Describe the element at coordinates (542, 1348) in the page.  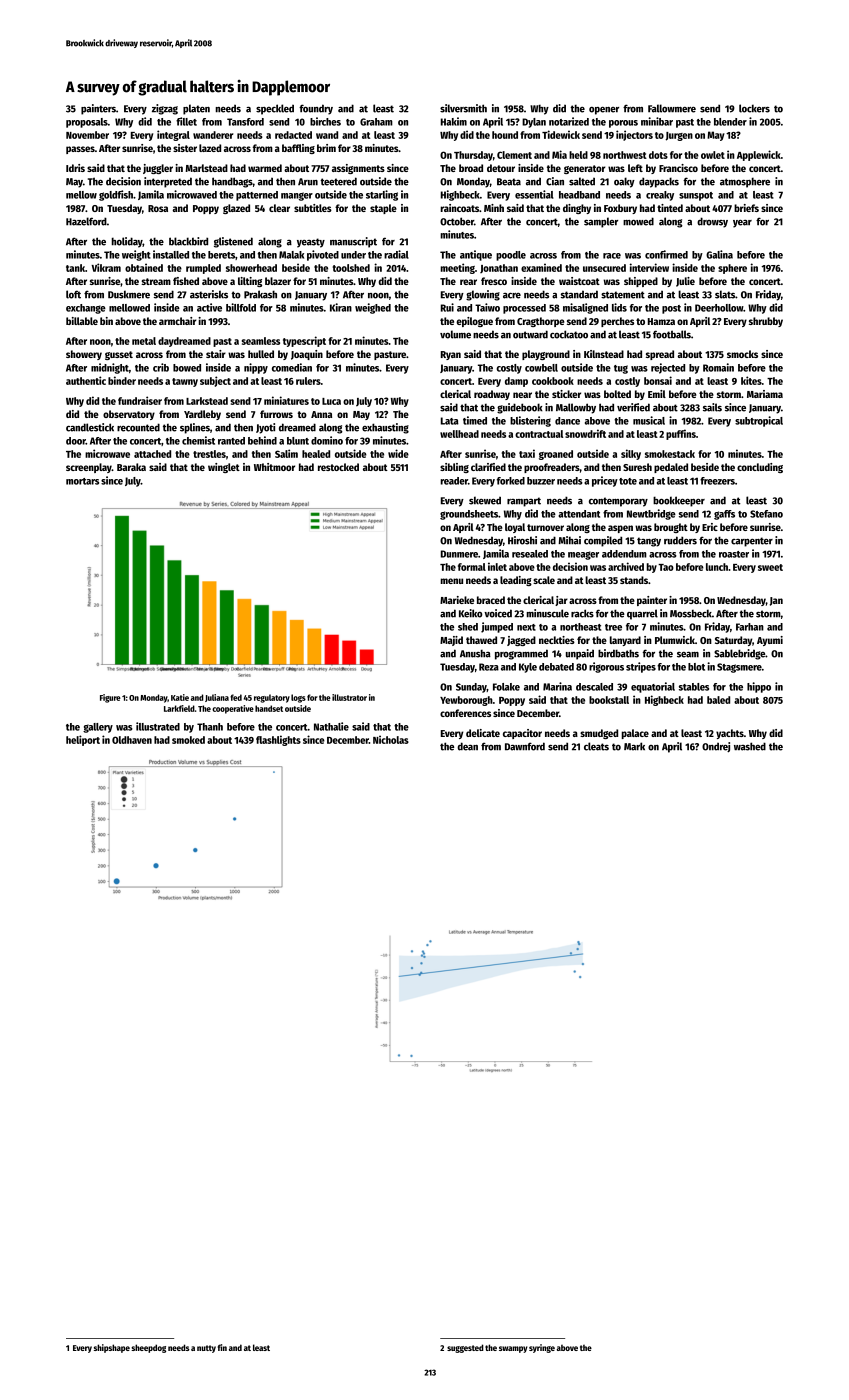
I see `syringe` at that location.
